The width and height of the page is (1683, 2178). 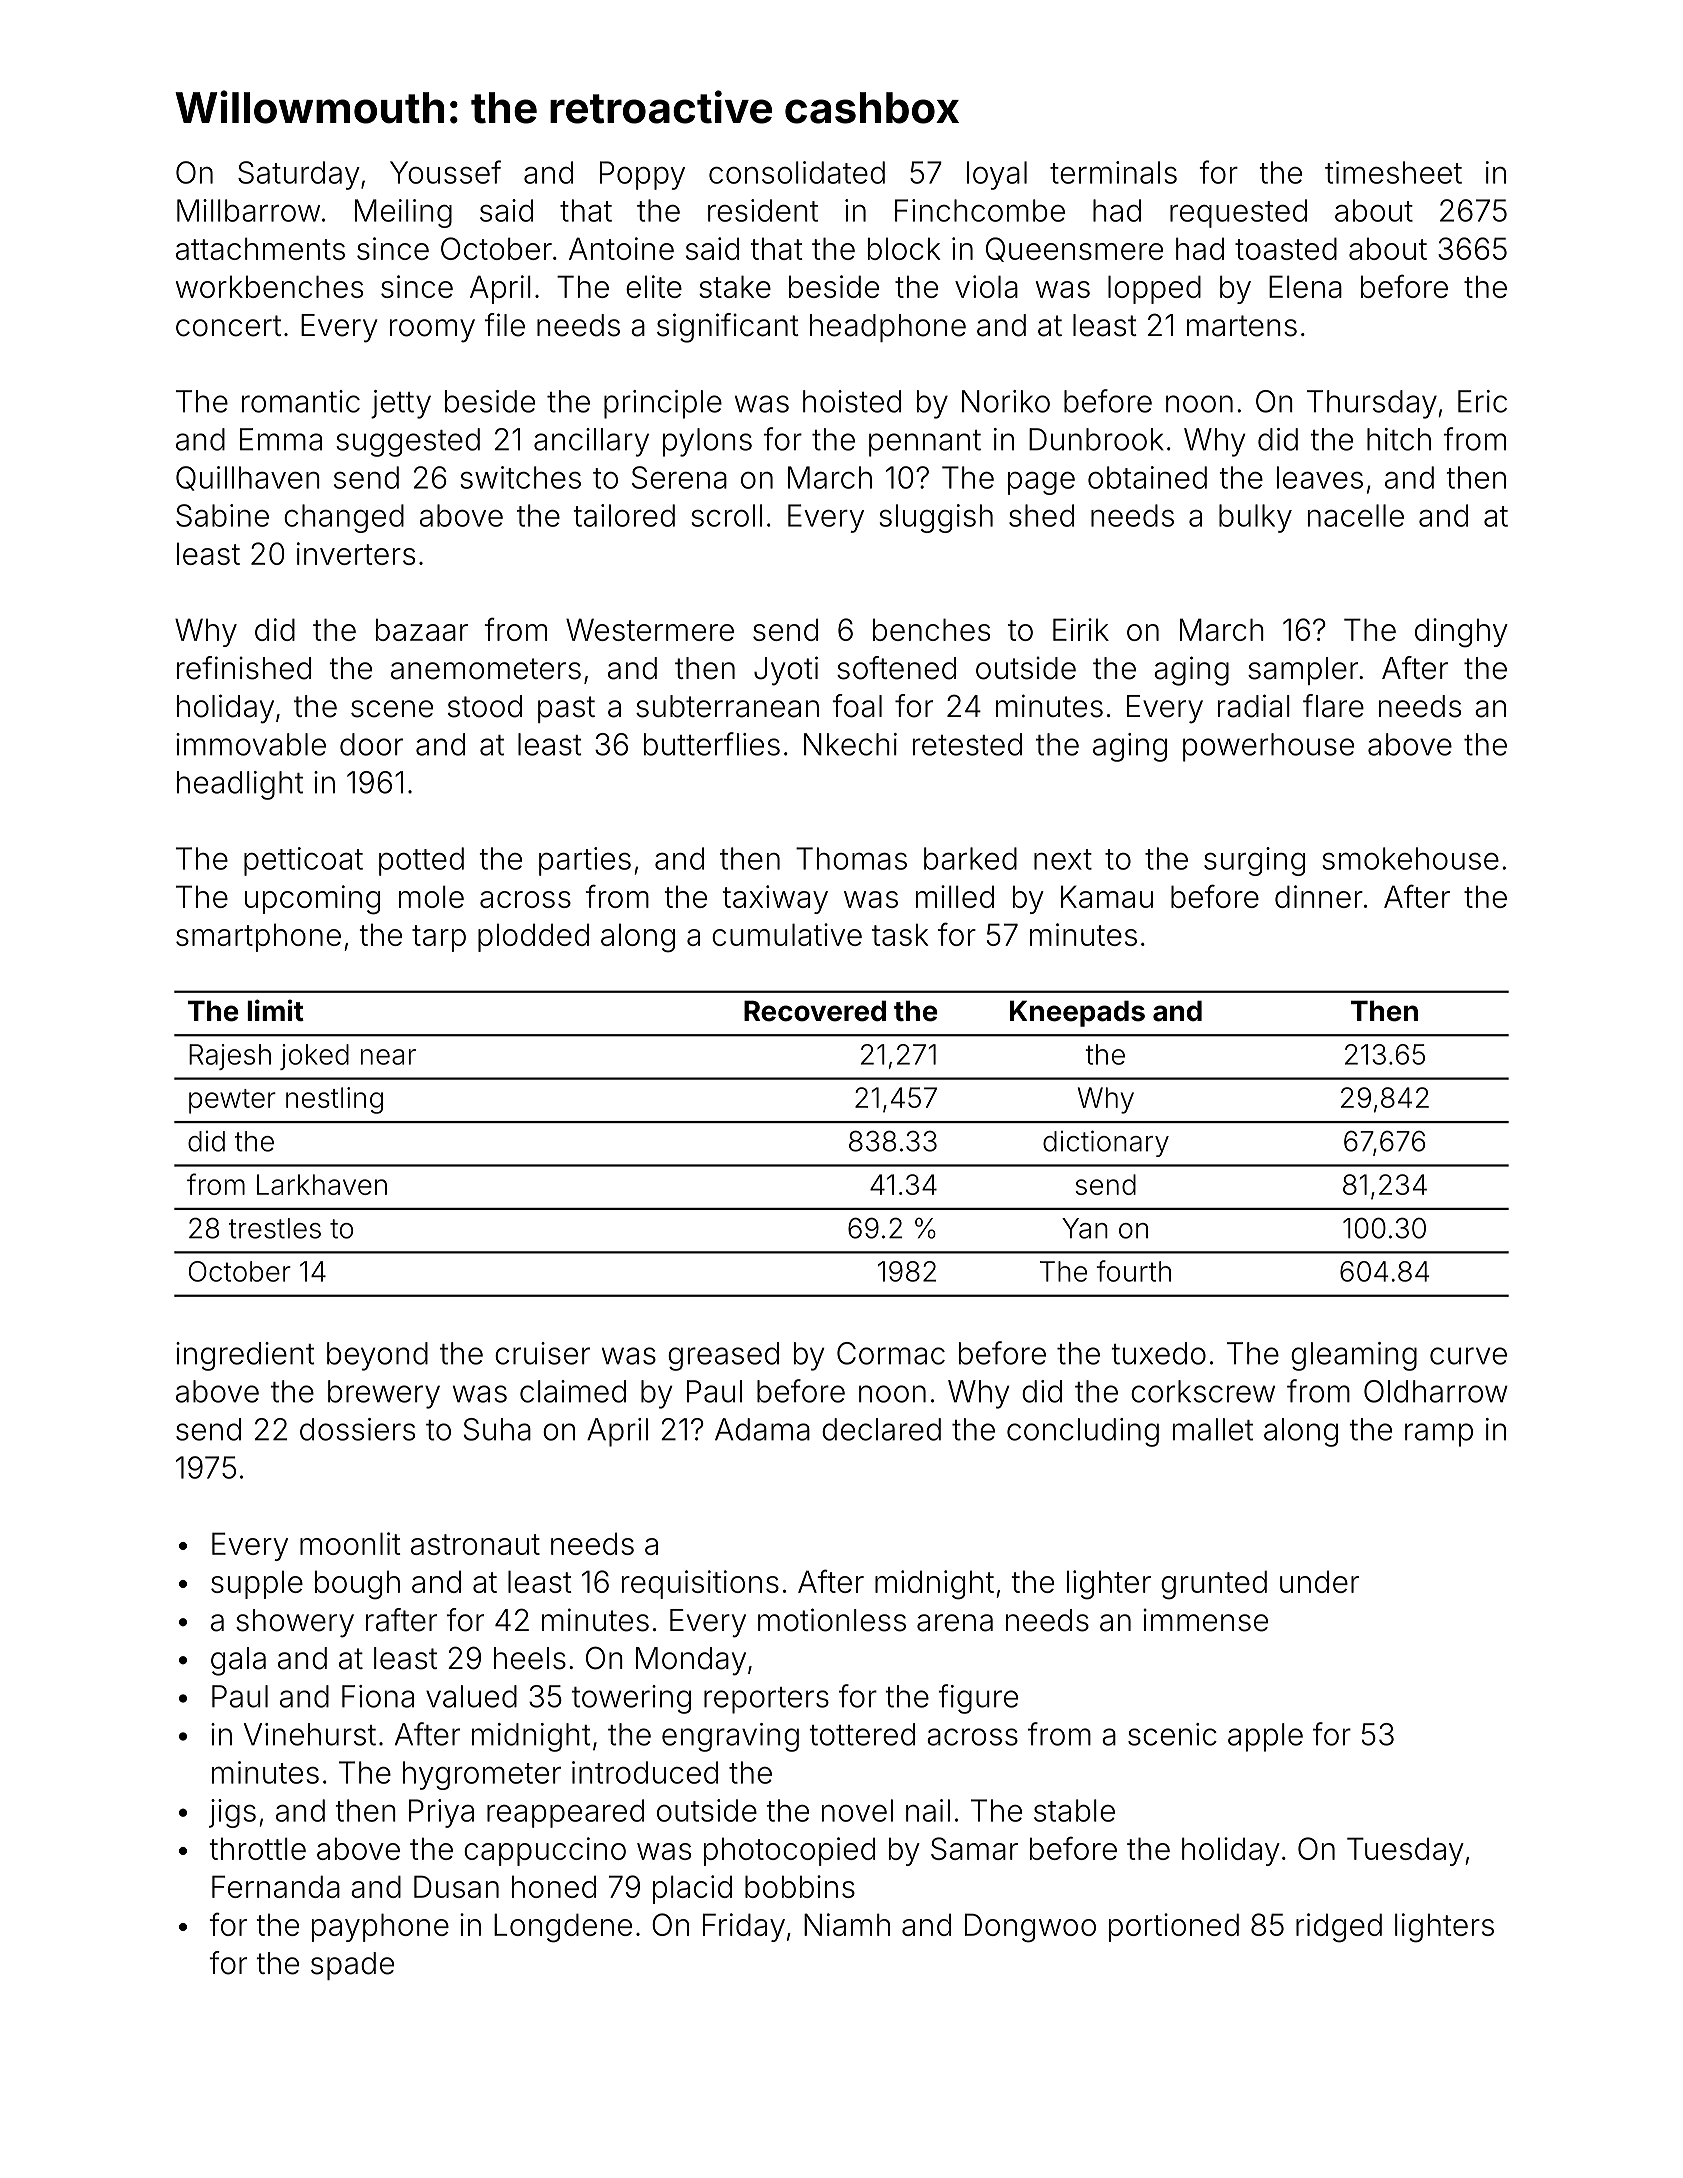 What do you see at coordinates (422, 629) in the page?
I see `bazaar` at bounding box center [422, 629].
